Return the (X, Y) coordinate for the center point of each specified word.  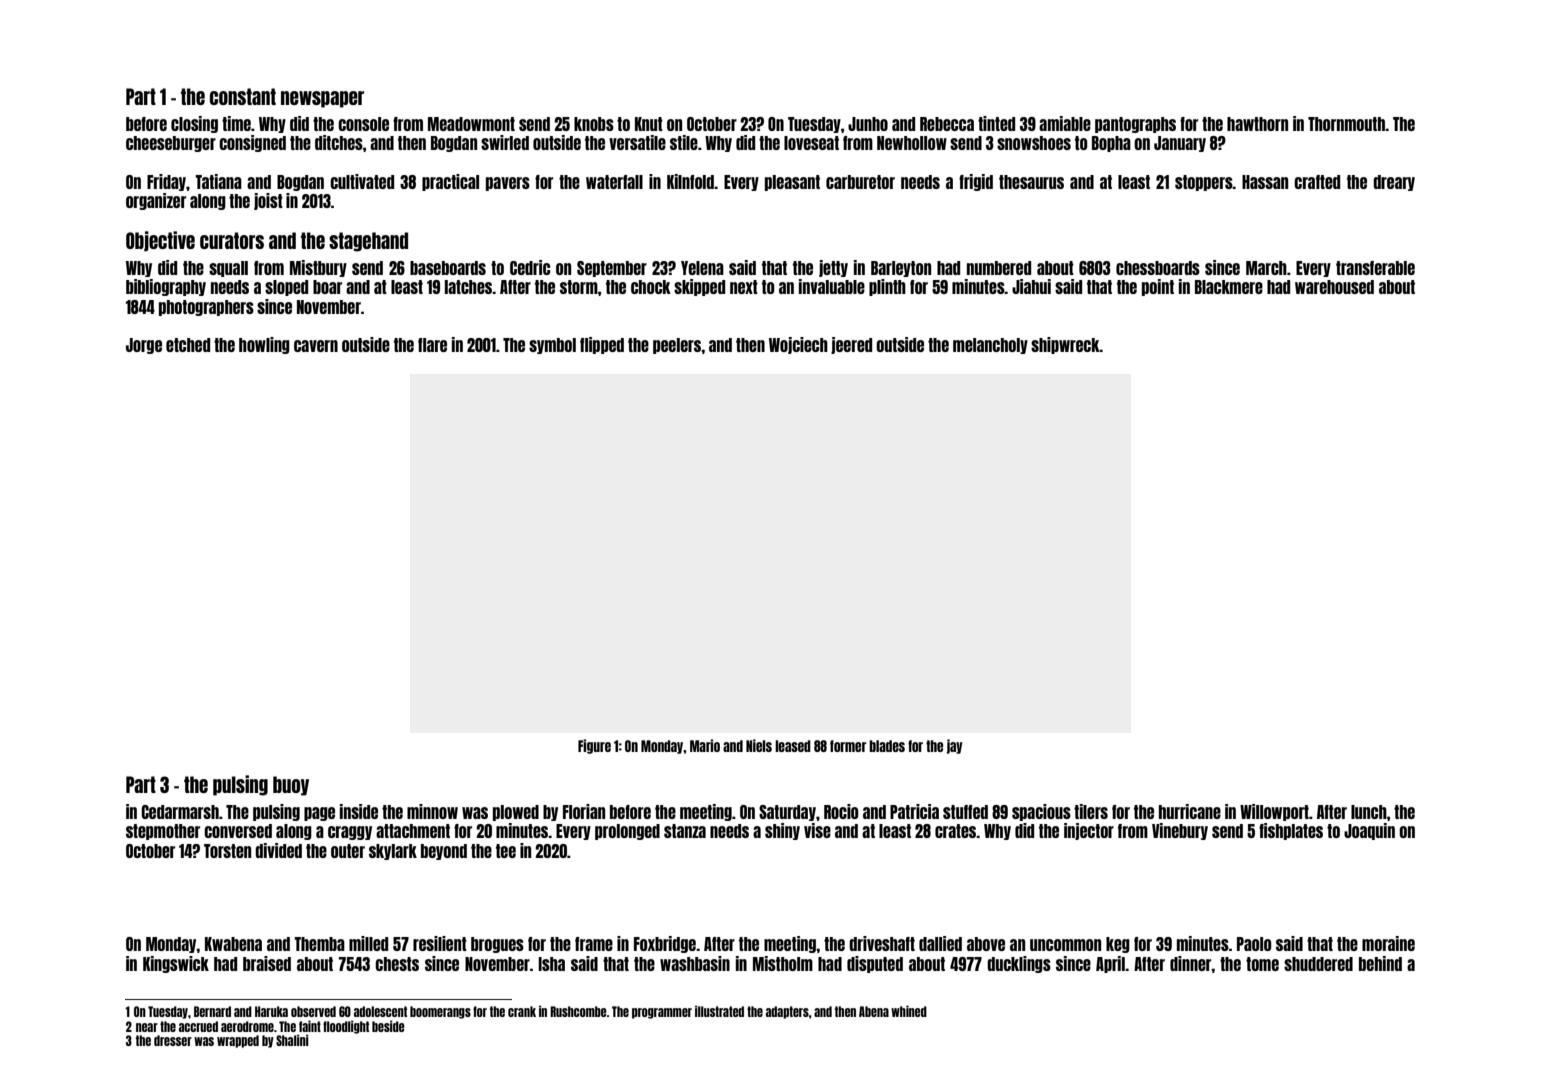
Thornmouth (1346, 124)
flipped (602, 345)
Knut (649, 124)
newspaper (322, 99)
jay (955, 746)
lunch (1369, 812)
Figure (594, 746)
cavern (316, 346)
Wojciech (798, 345)
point (1158, 287)
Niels (759, 745)
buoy (291, 786)
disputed (875, 964)
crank (522, 1011)
